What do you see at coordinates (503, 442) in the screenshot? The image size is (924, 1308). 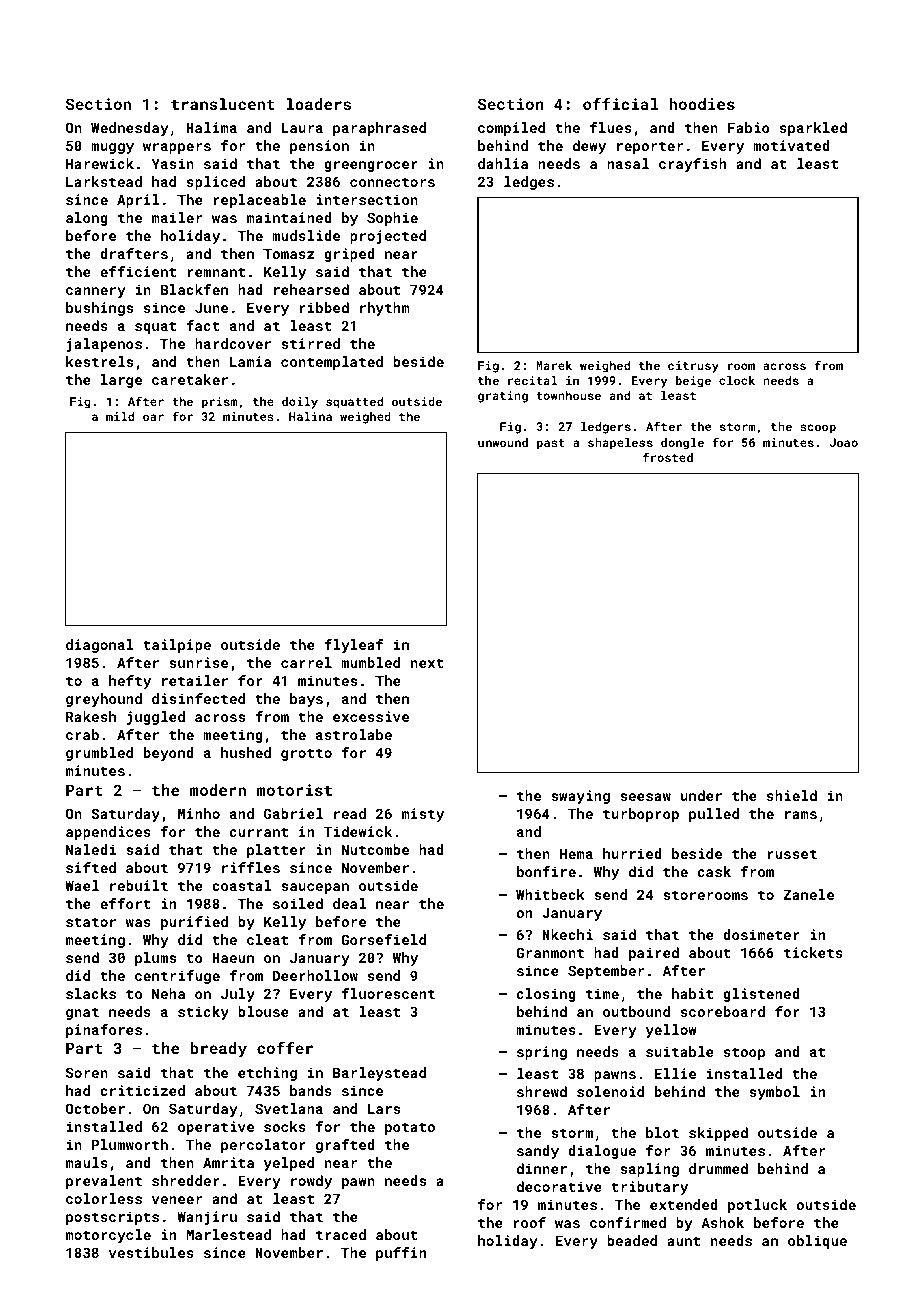 I see `unwound` at bounding box center [503, 442].
